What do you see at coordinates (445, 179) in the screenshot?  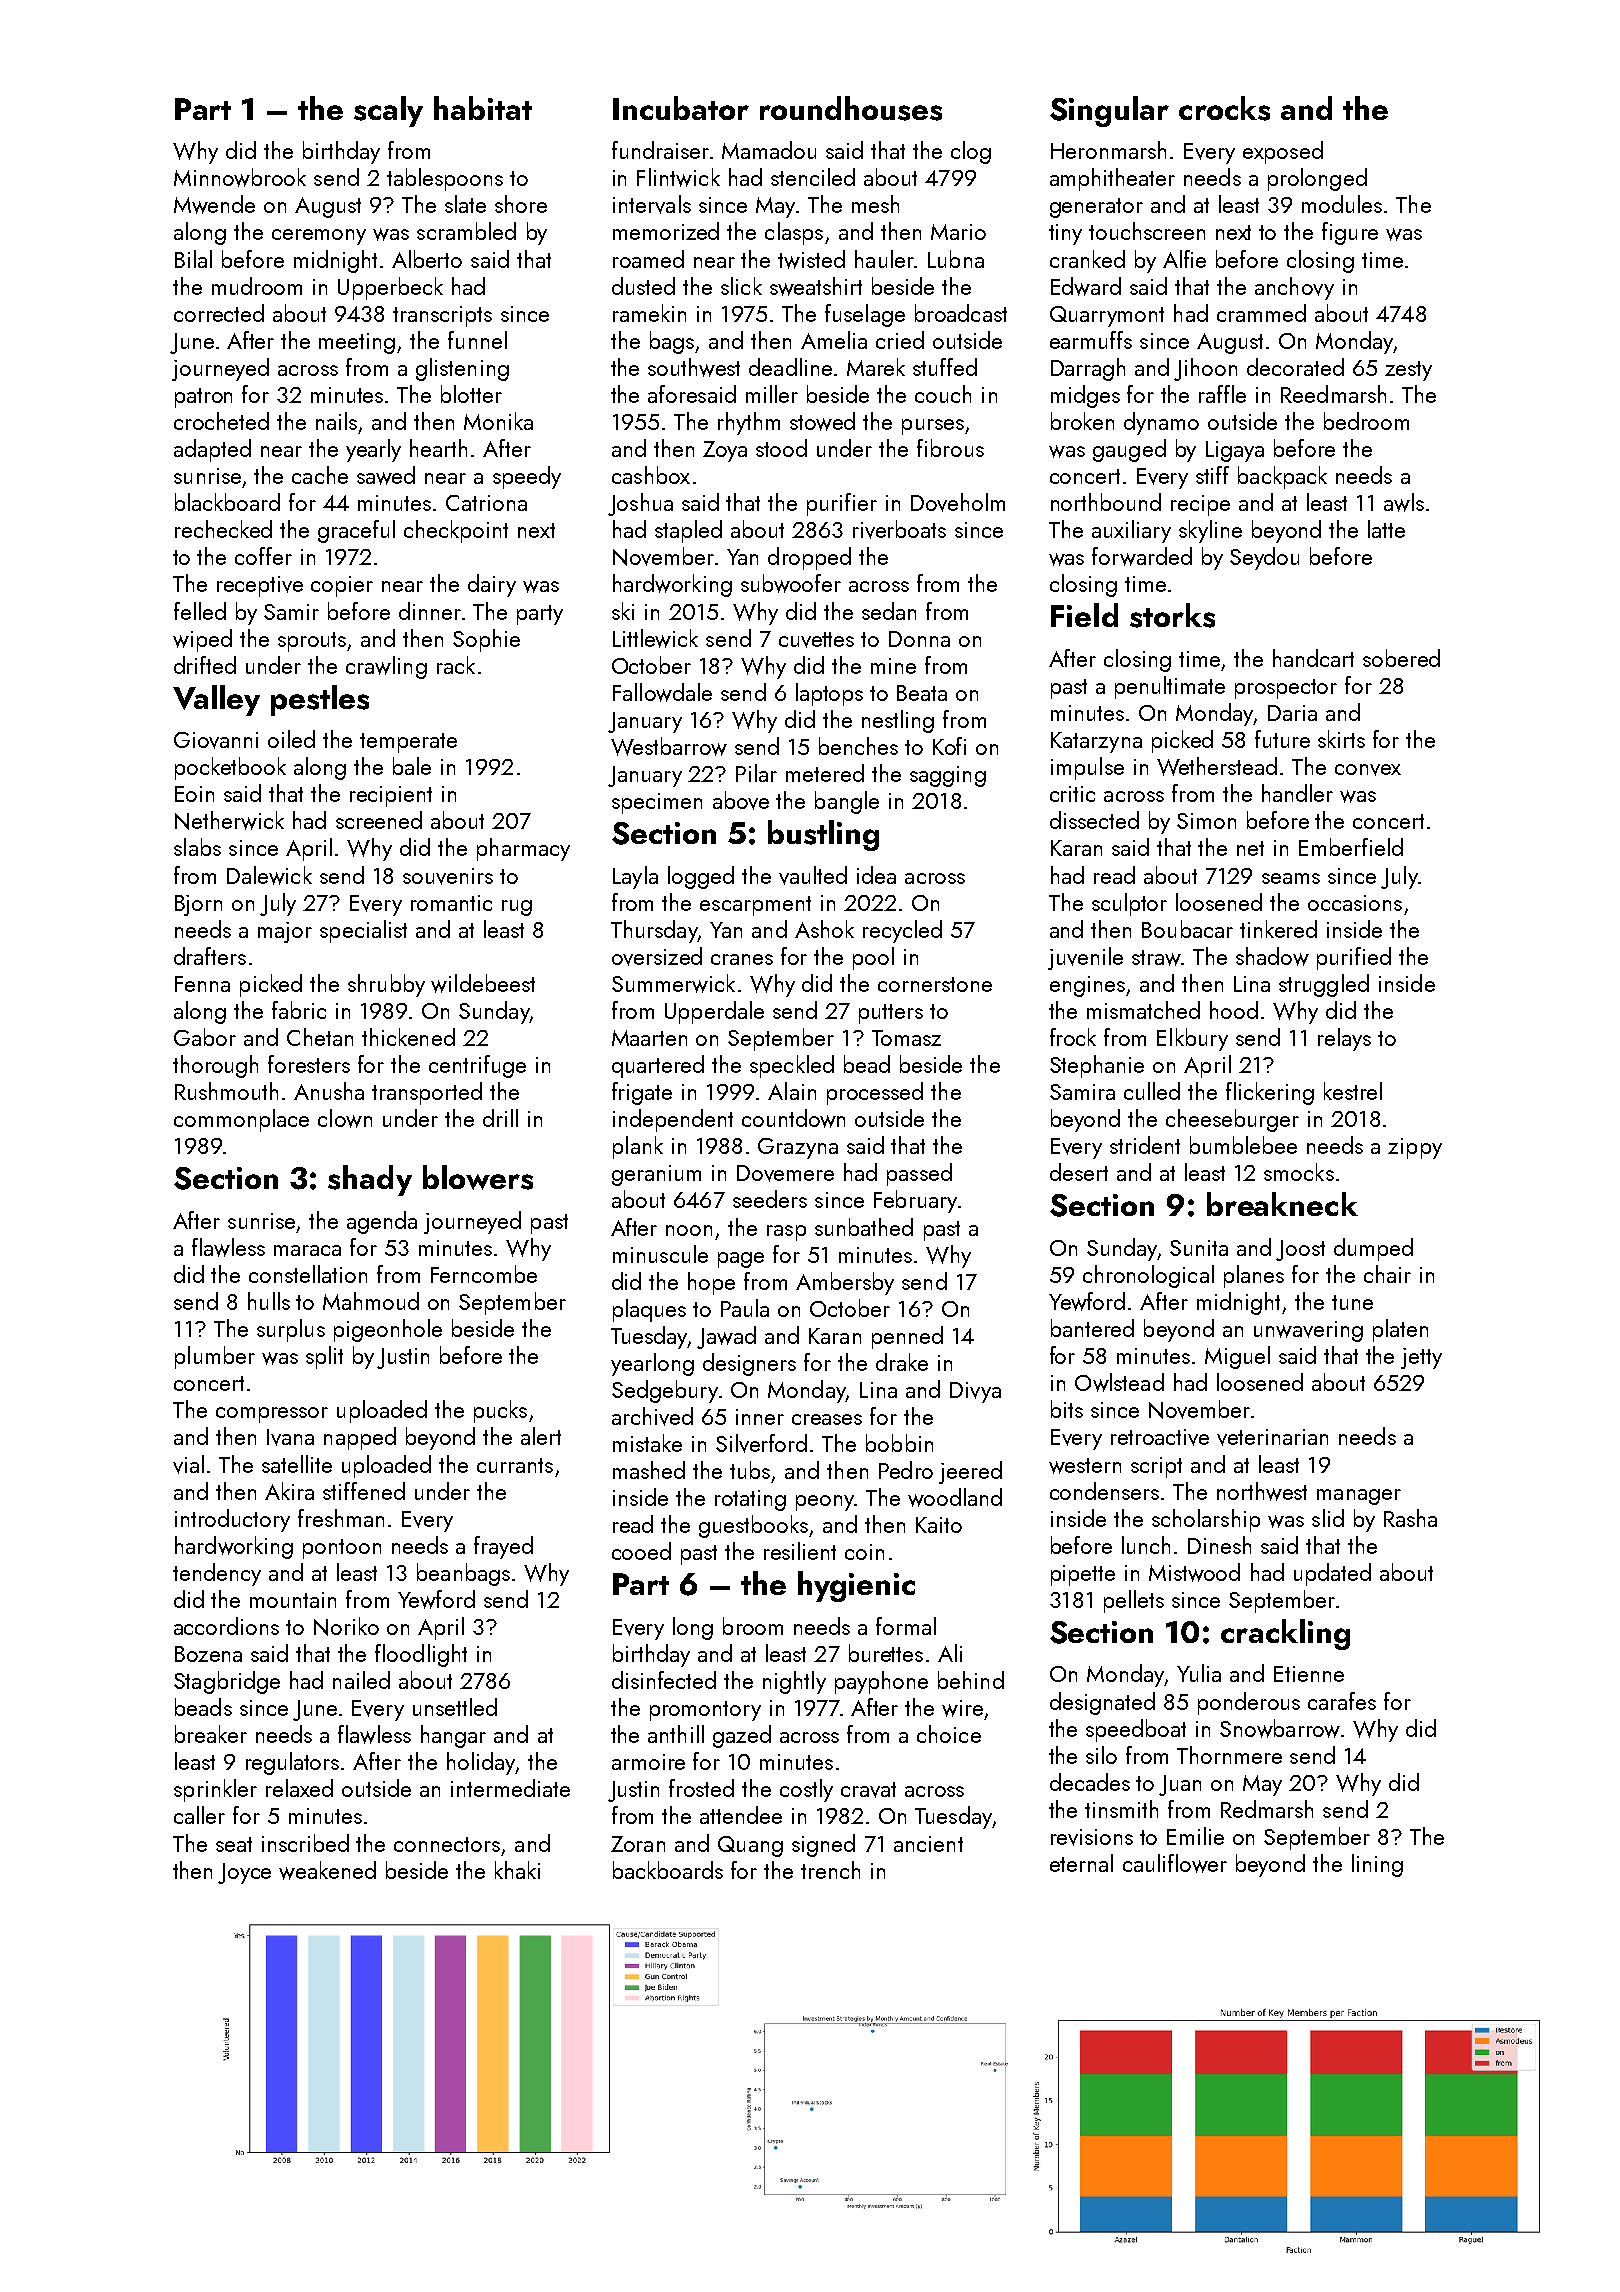 I see `tablespoons` at bounding box center [445, 179].
